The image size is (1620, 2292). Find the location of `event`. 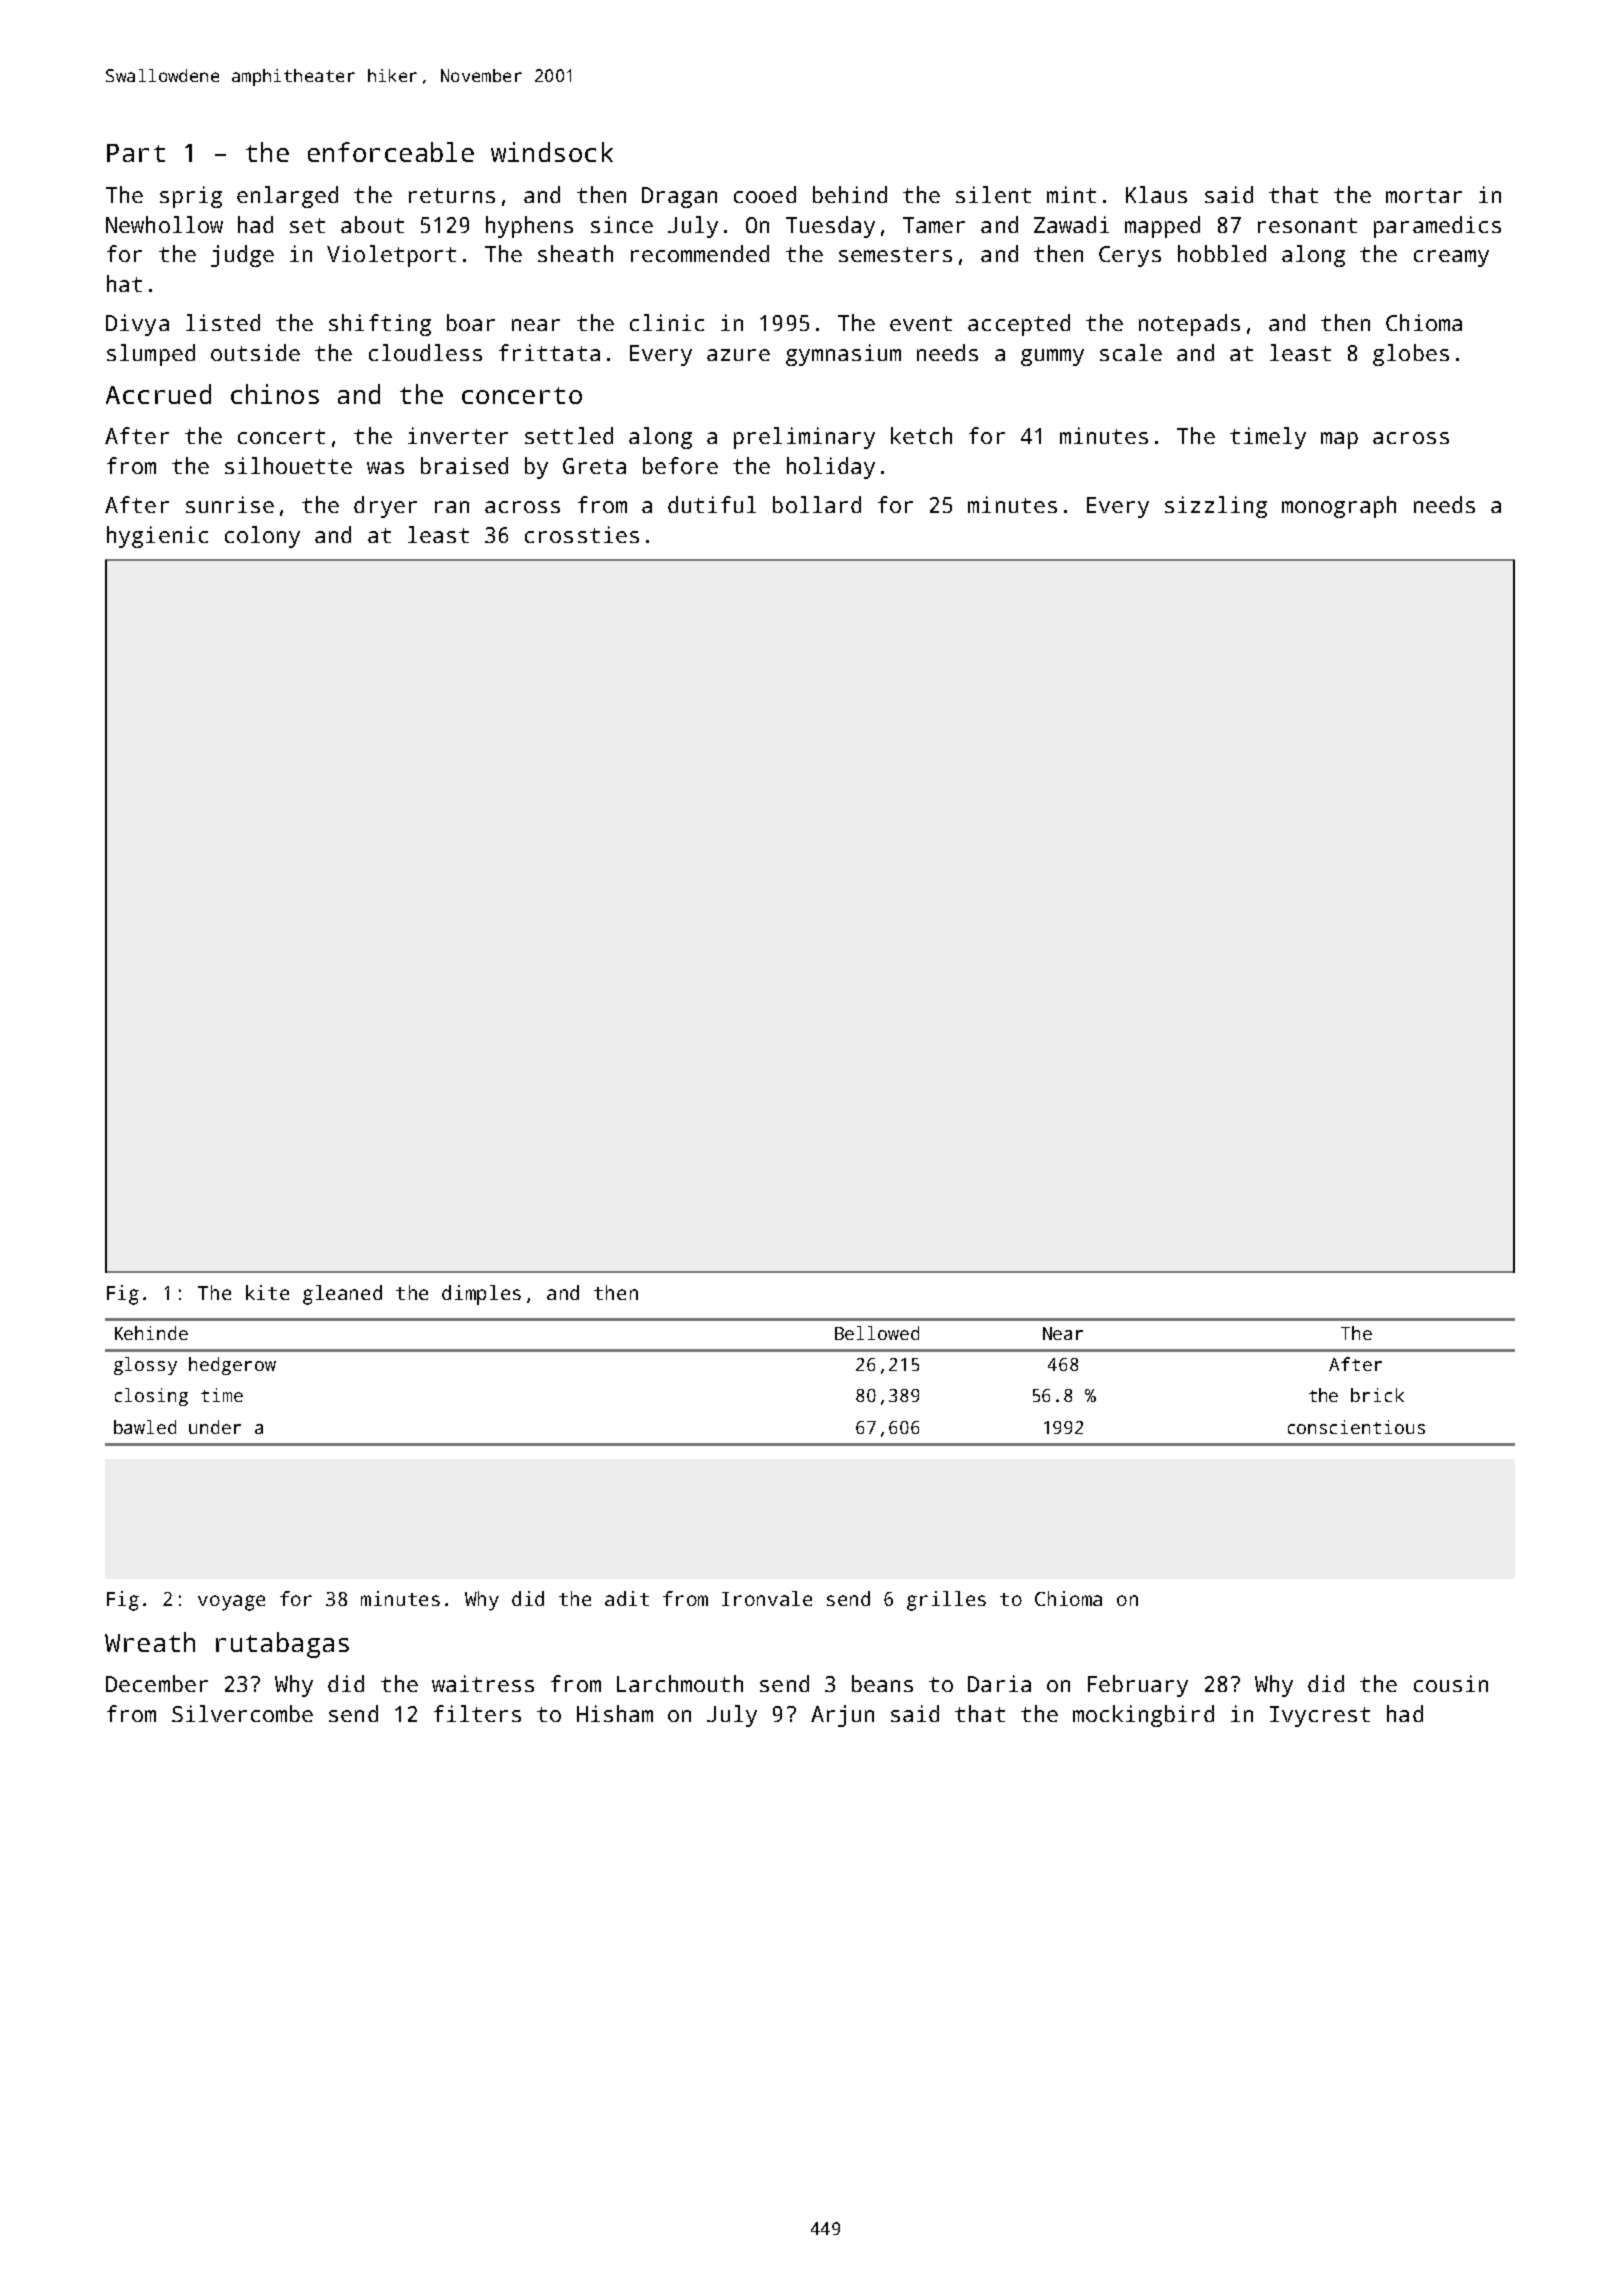

event is located at coordinates (921, 323).
